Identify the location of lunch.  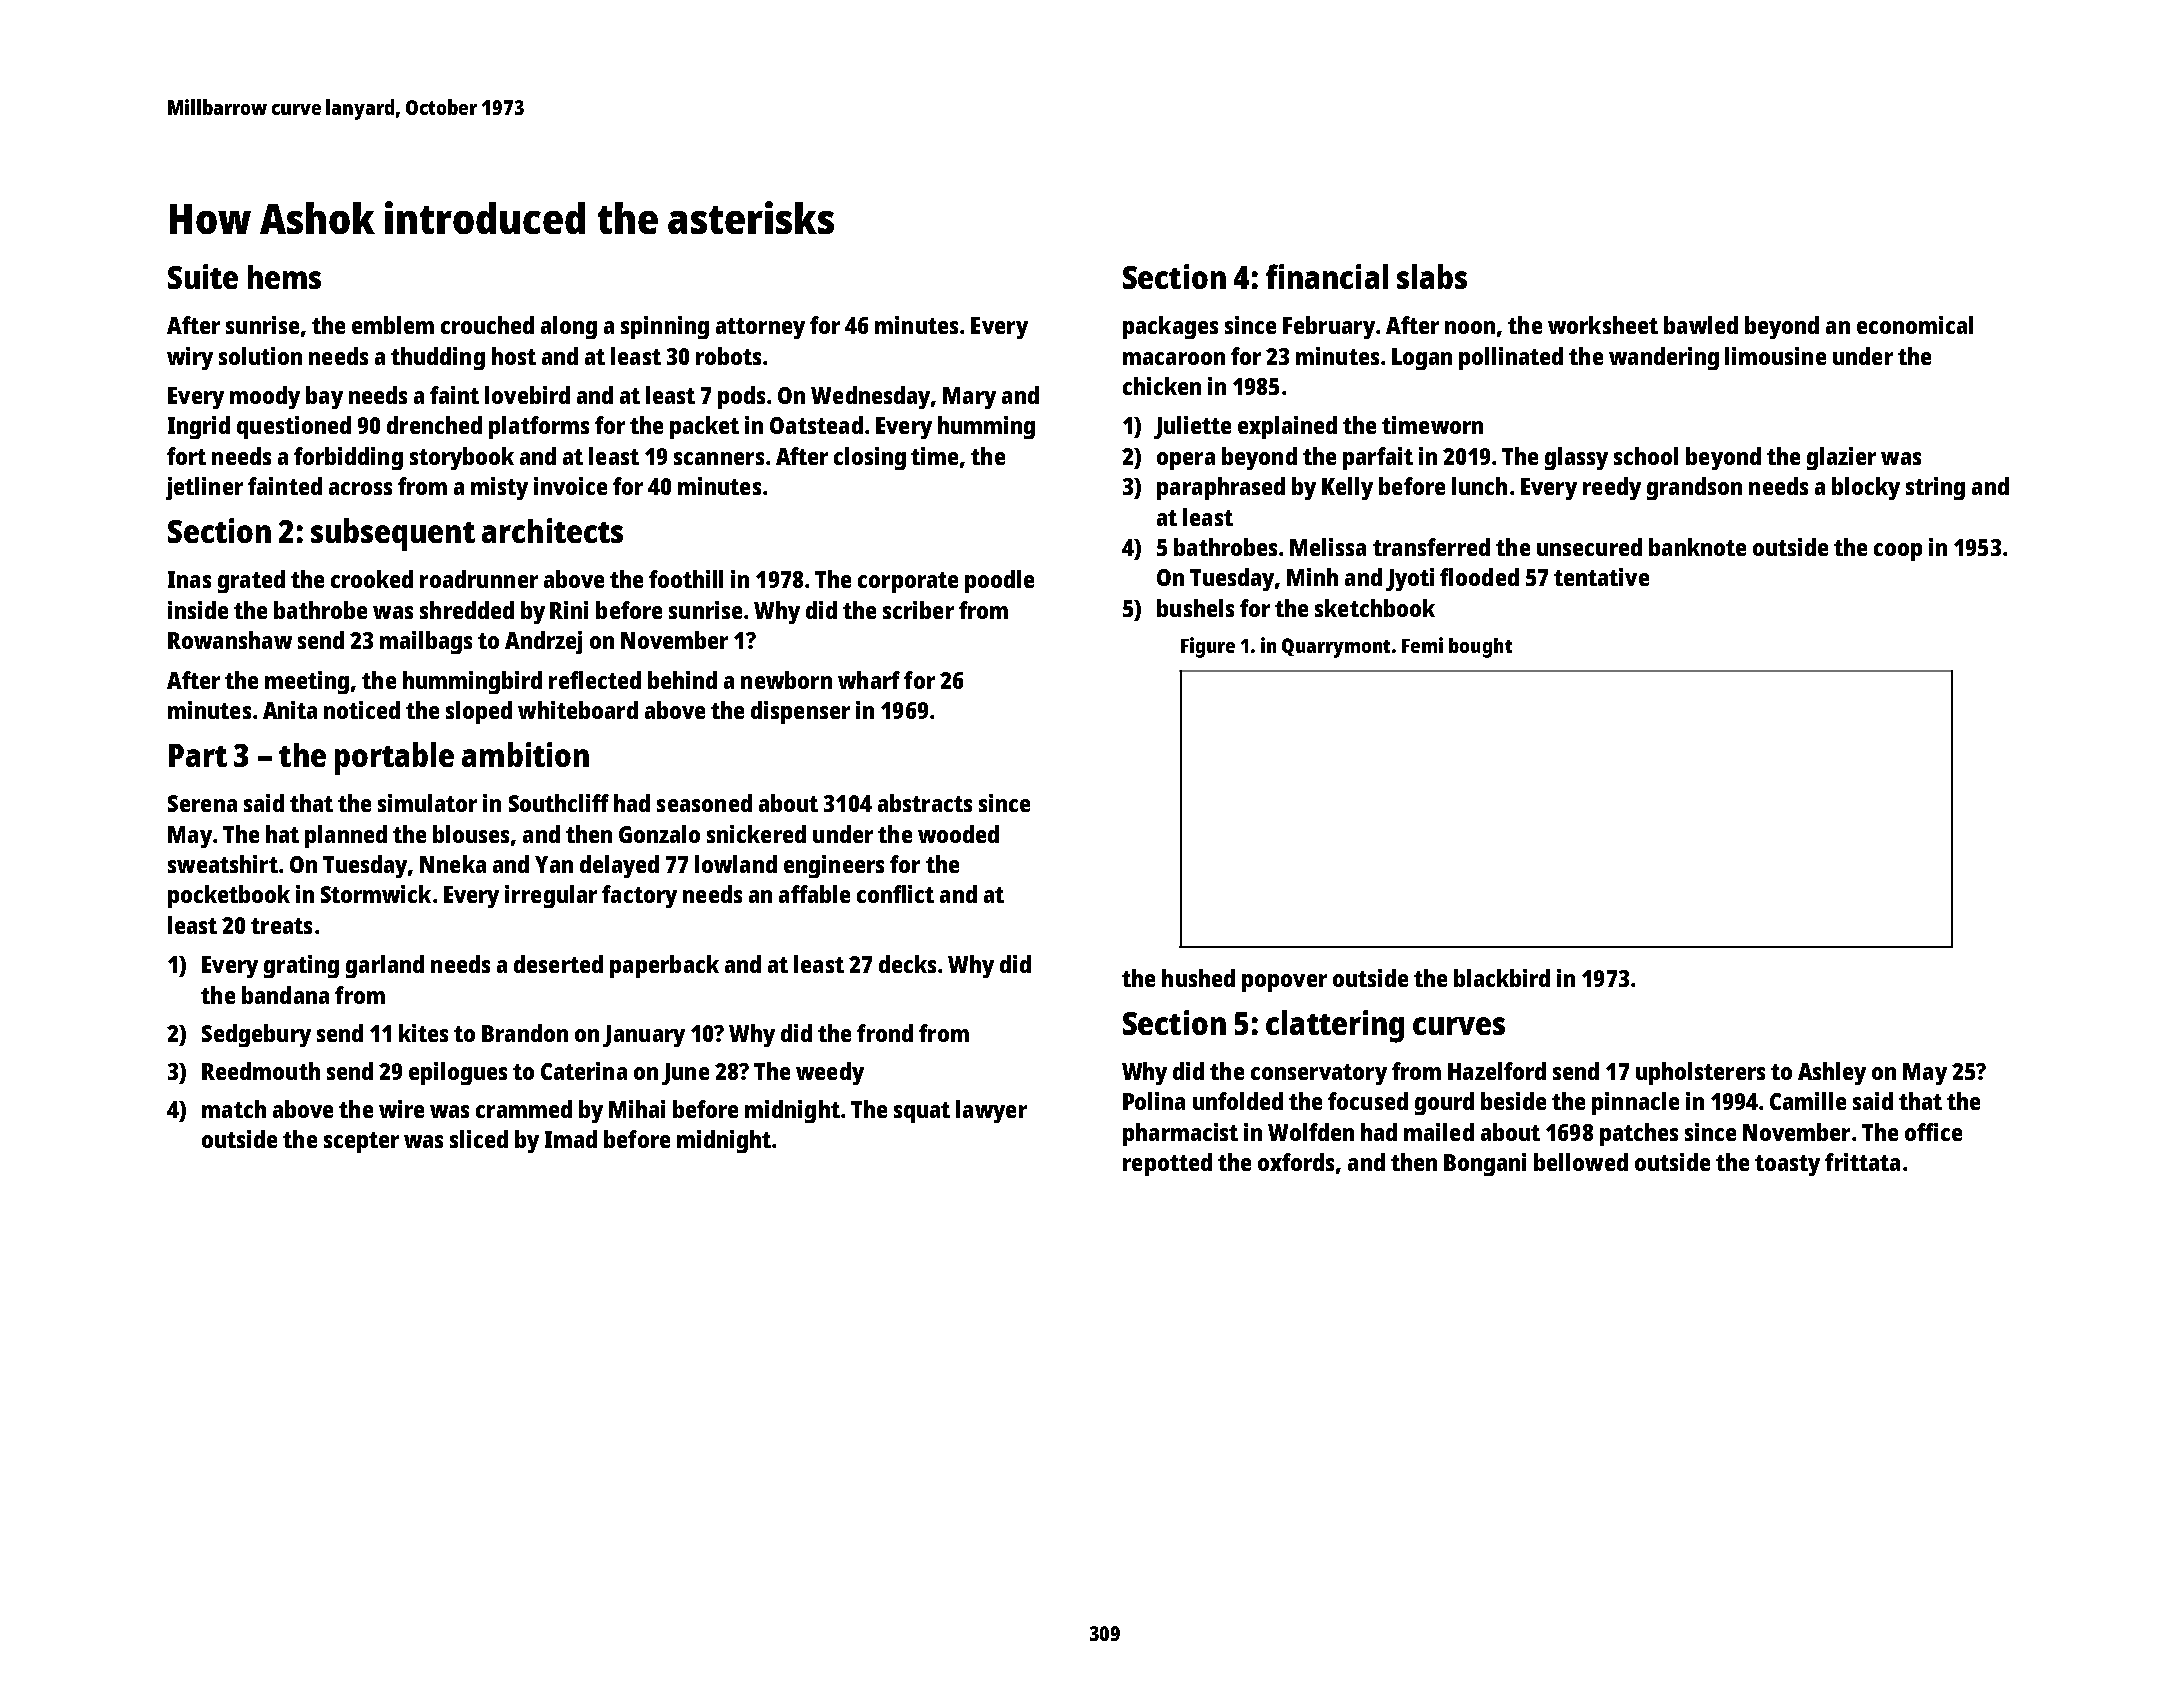
(1479, 486).
